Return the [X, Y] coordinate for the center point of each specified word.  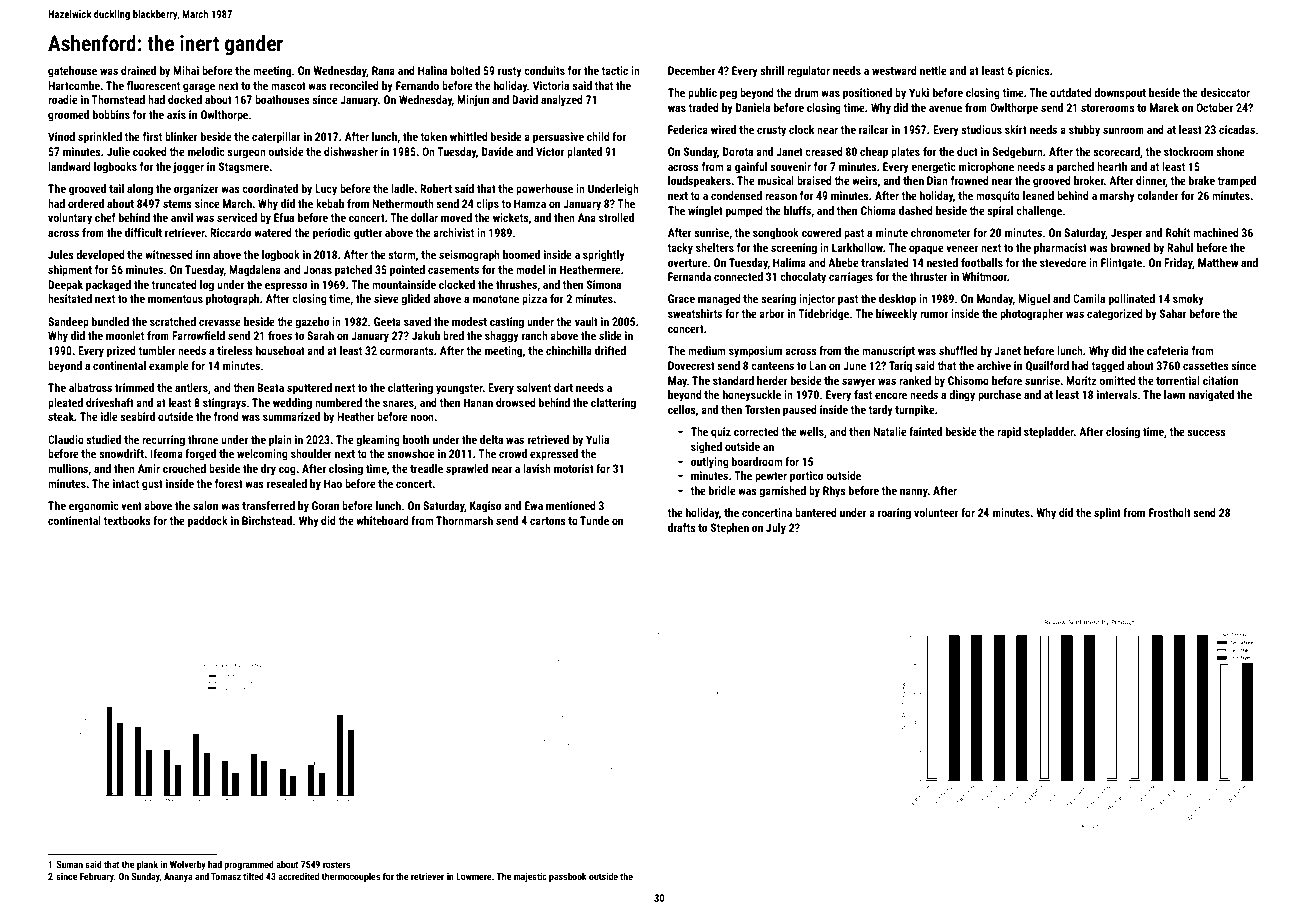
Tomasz [226, 876]
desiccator [1225, 92]
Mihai [186, 70]
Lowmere [474, 876]
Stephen [730, 529]
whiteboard [382, 520]
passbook [568, 877]
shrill [772, 70]
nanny [914, 493]
